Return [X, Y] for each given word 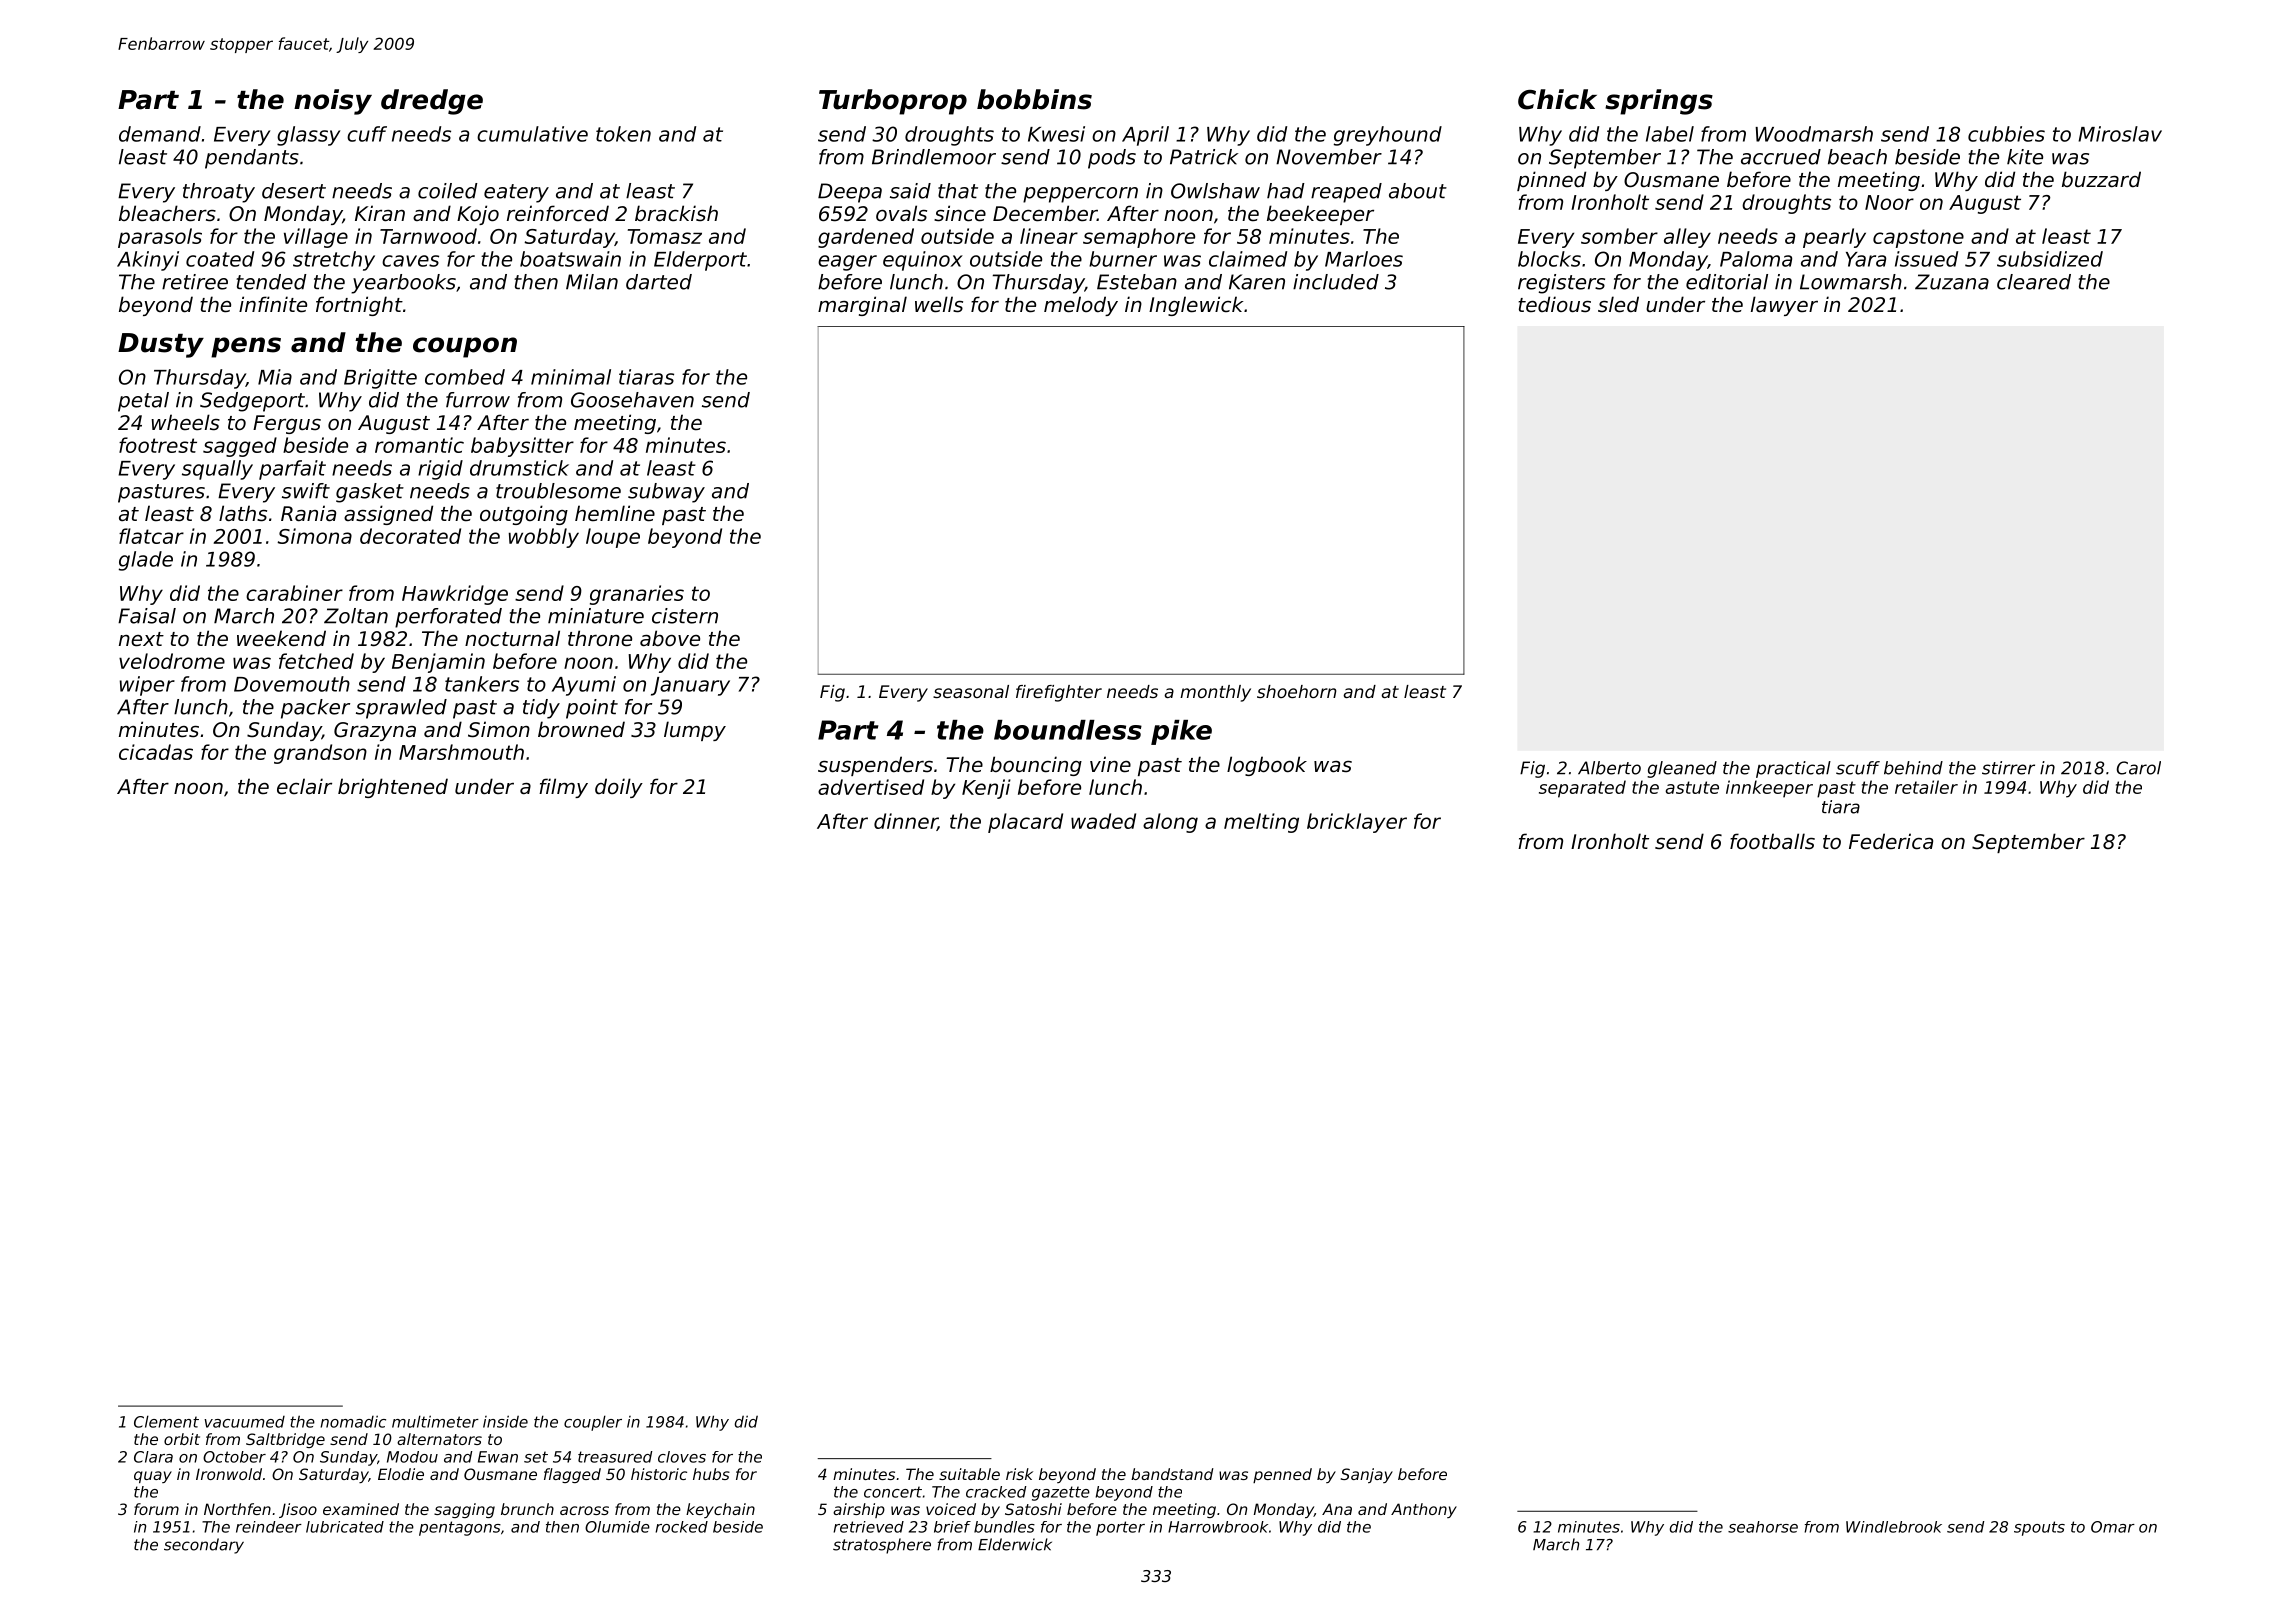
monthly [1215, 693]
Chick [1557, 99]
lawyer [1784, 306]
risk [1019, 1474]
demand [160, 134]
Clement [166, 1421]
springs [1659, 102]
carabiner [294, 593]
